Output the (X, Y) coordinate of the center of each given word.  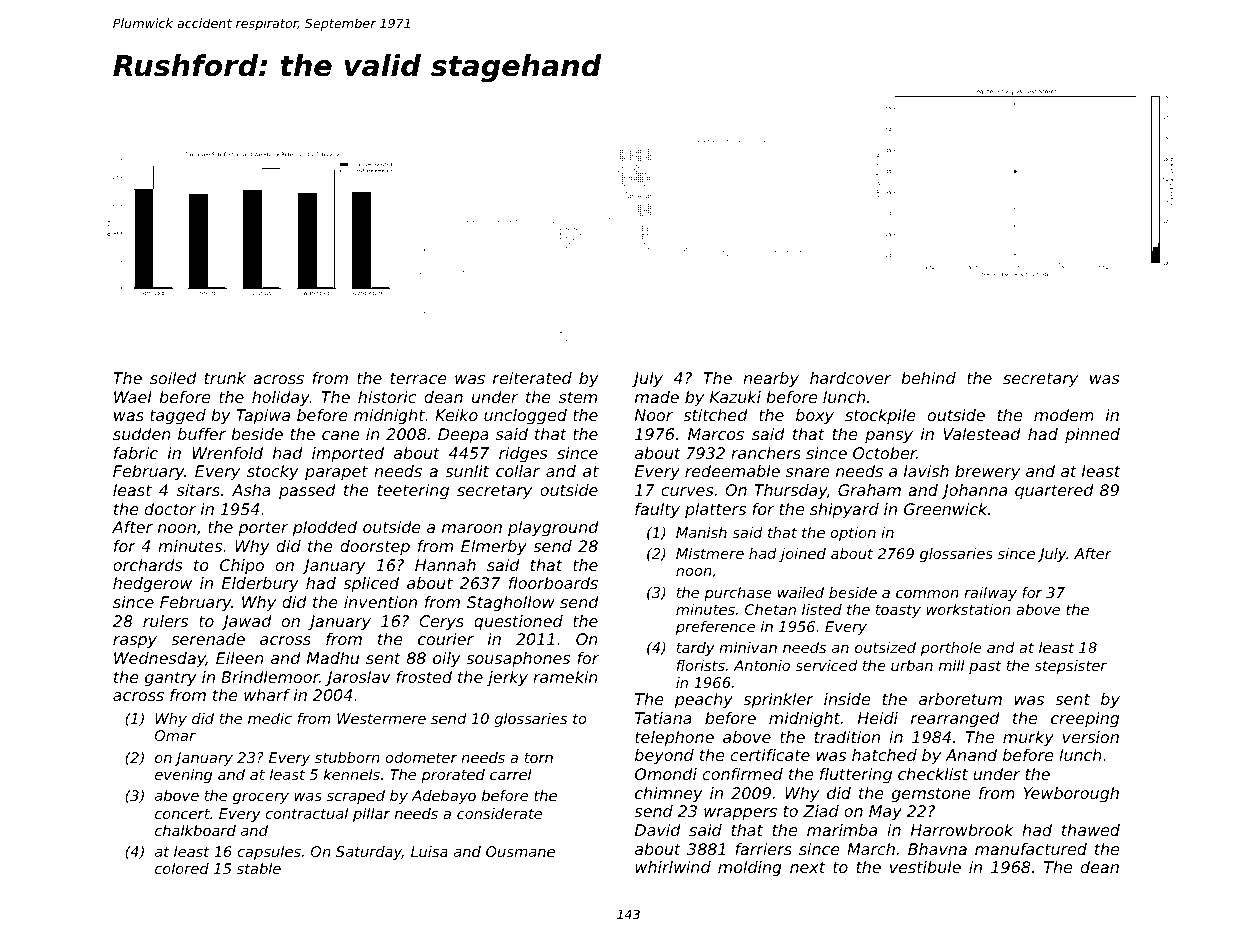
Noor (654, 415)
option (853, 534)
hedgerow (152, 585)
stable (259, 868)
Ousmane (520, 851)
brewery (987, 473)
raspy (135, 642)
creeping (1085, 720)
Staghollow (511, 604)
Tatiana (663, 718)
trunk (225, 378)
